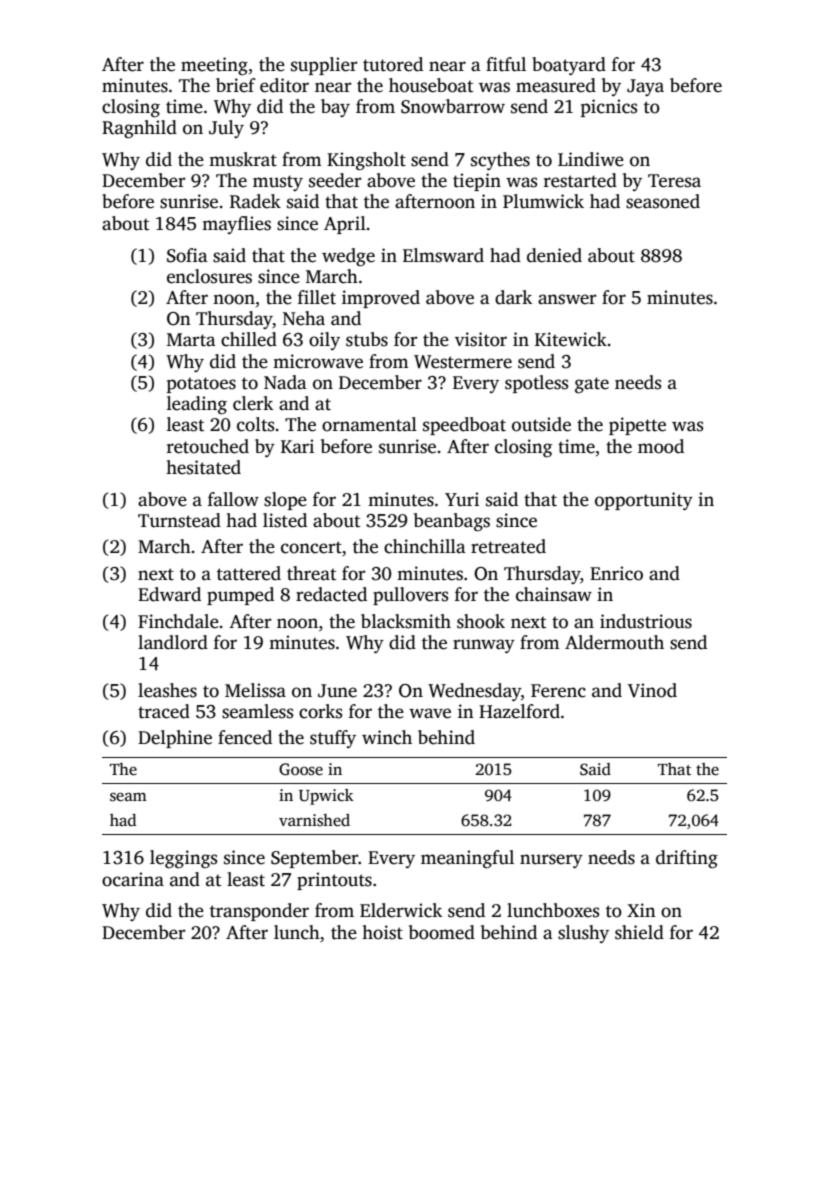 The image size is (829, 1177). Describe the element at coordinates (139, 129) in the screenshot. I see `Ragnhild` at that location.
